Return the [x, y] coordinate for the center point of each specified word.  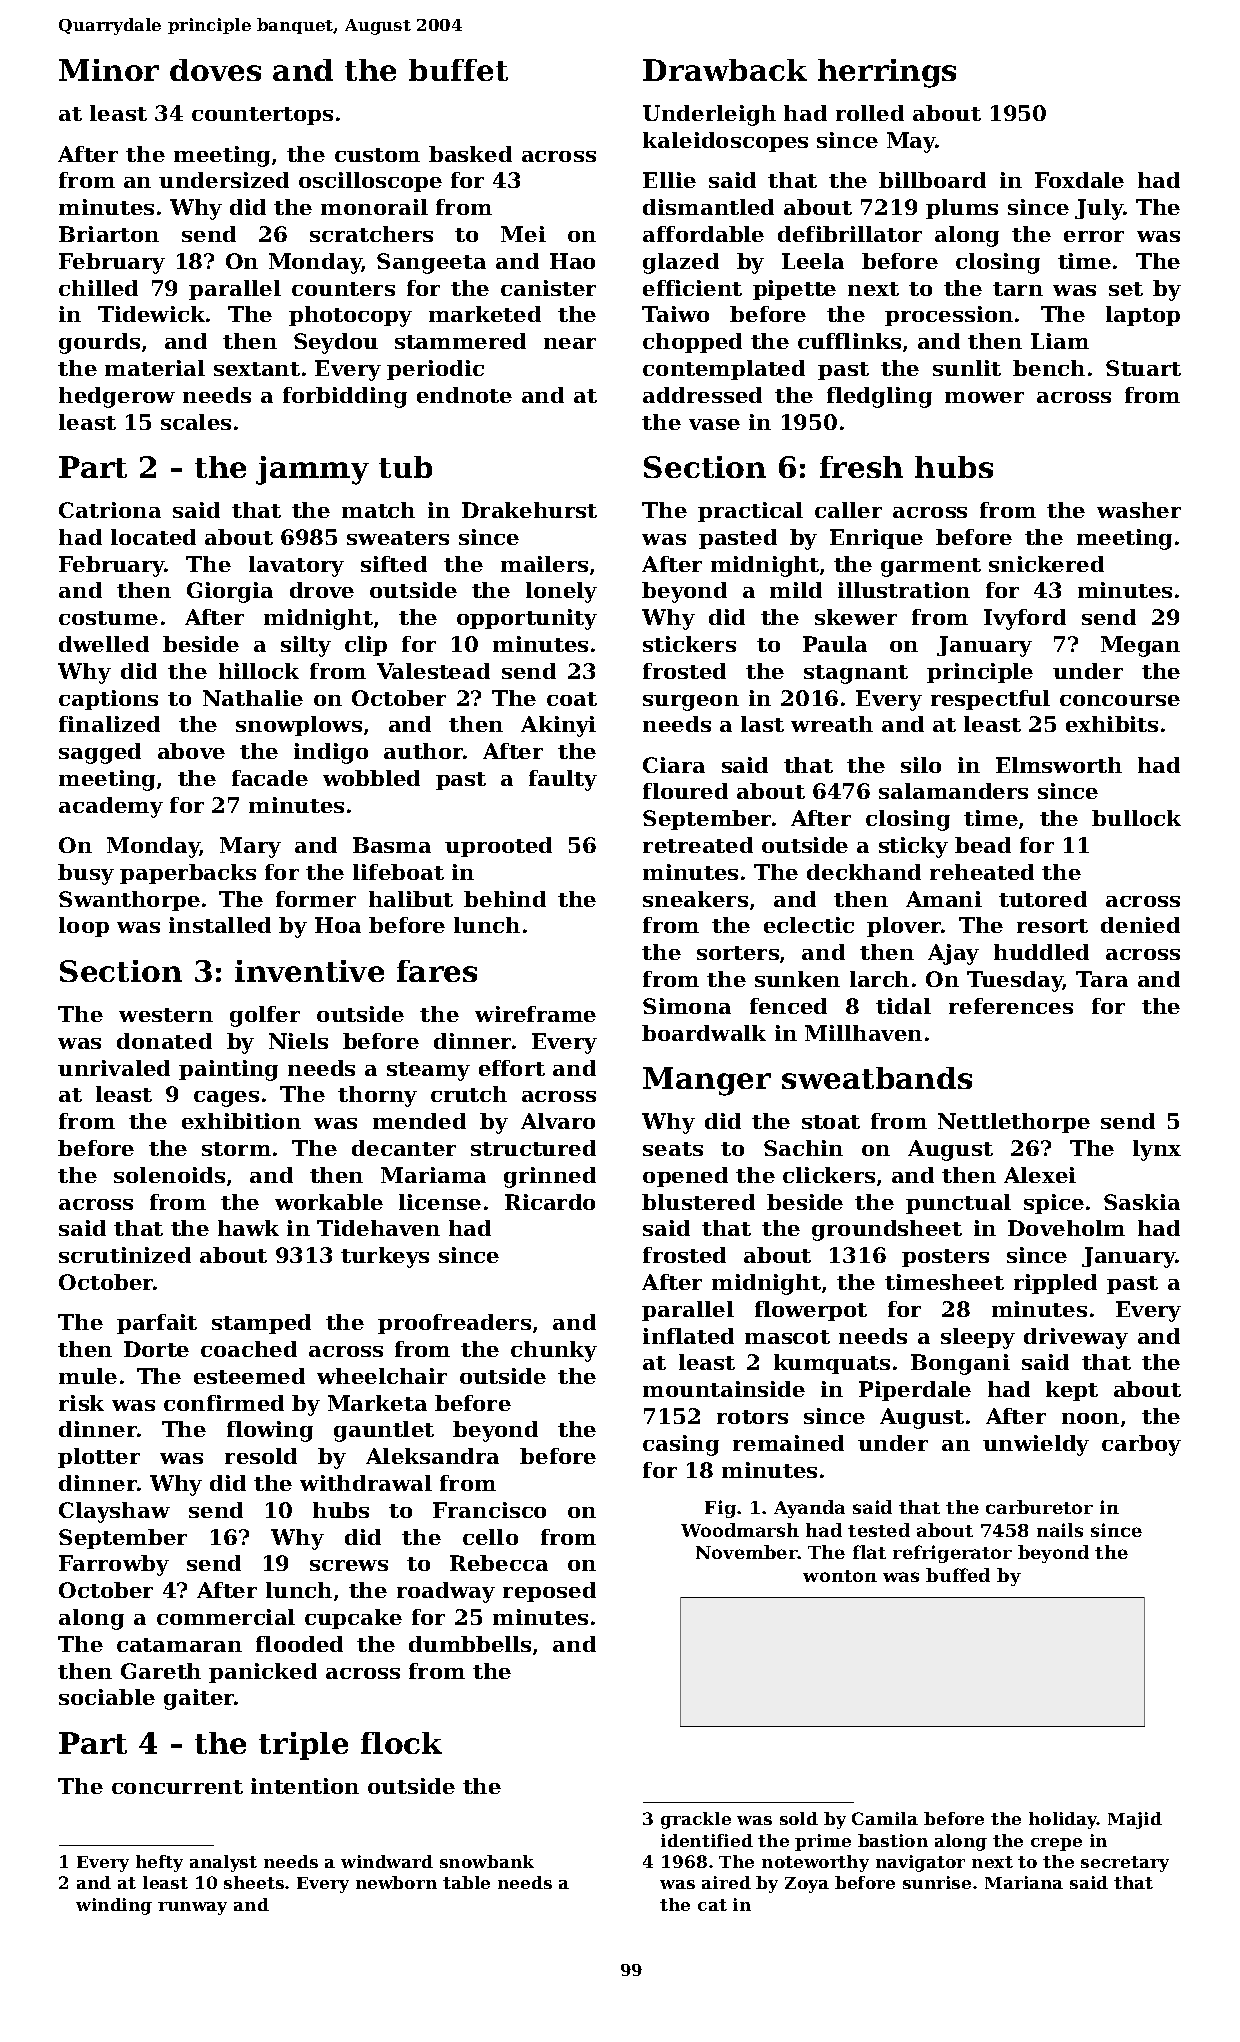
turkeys [385, 1257]
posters [945, 1258]
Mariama [433, 1175]
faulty [563, 780]
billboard [932, 180]
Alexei [1040, 1175]
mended [419, 1121]
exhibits [1112, 724]
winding [114, 1906]
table [466, 1882]
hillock [259, 671]
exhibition [241, 1121]
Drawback [725, 70]
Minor [109, 70]
